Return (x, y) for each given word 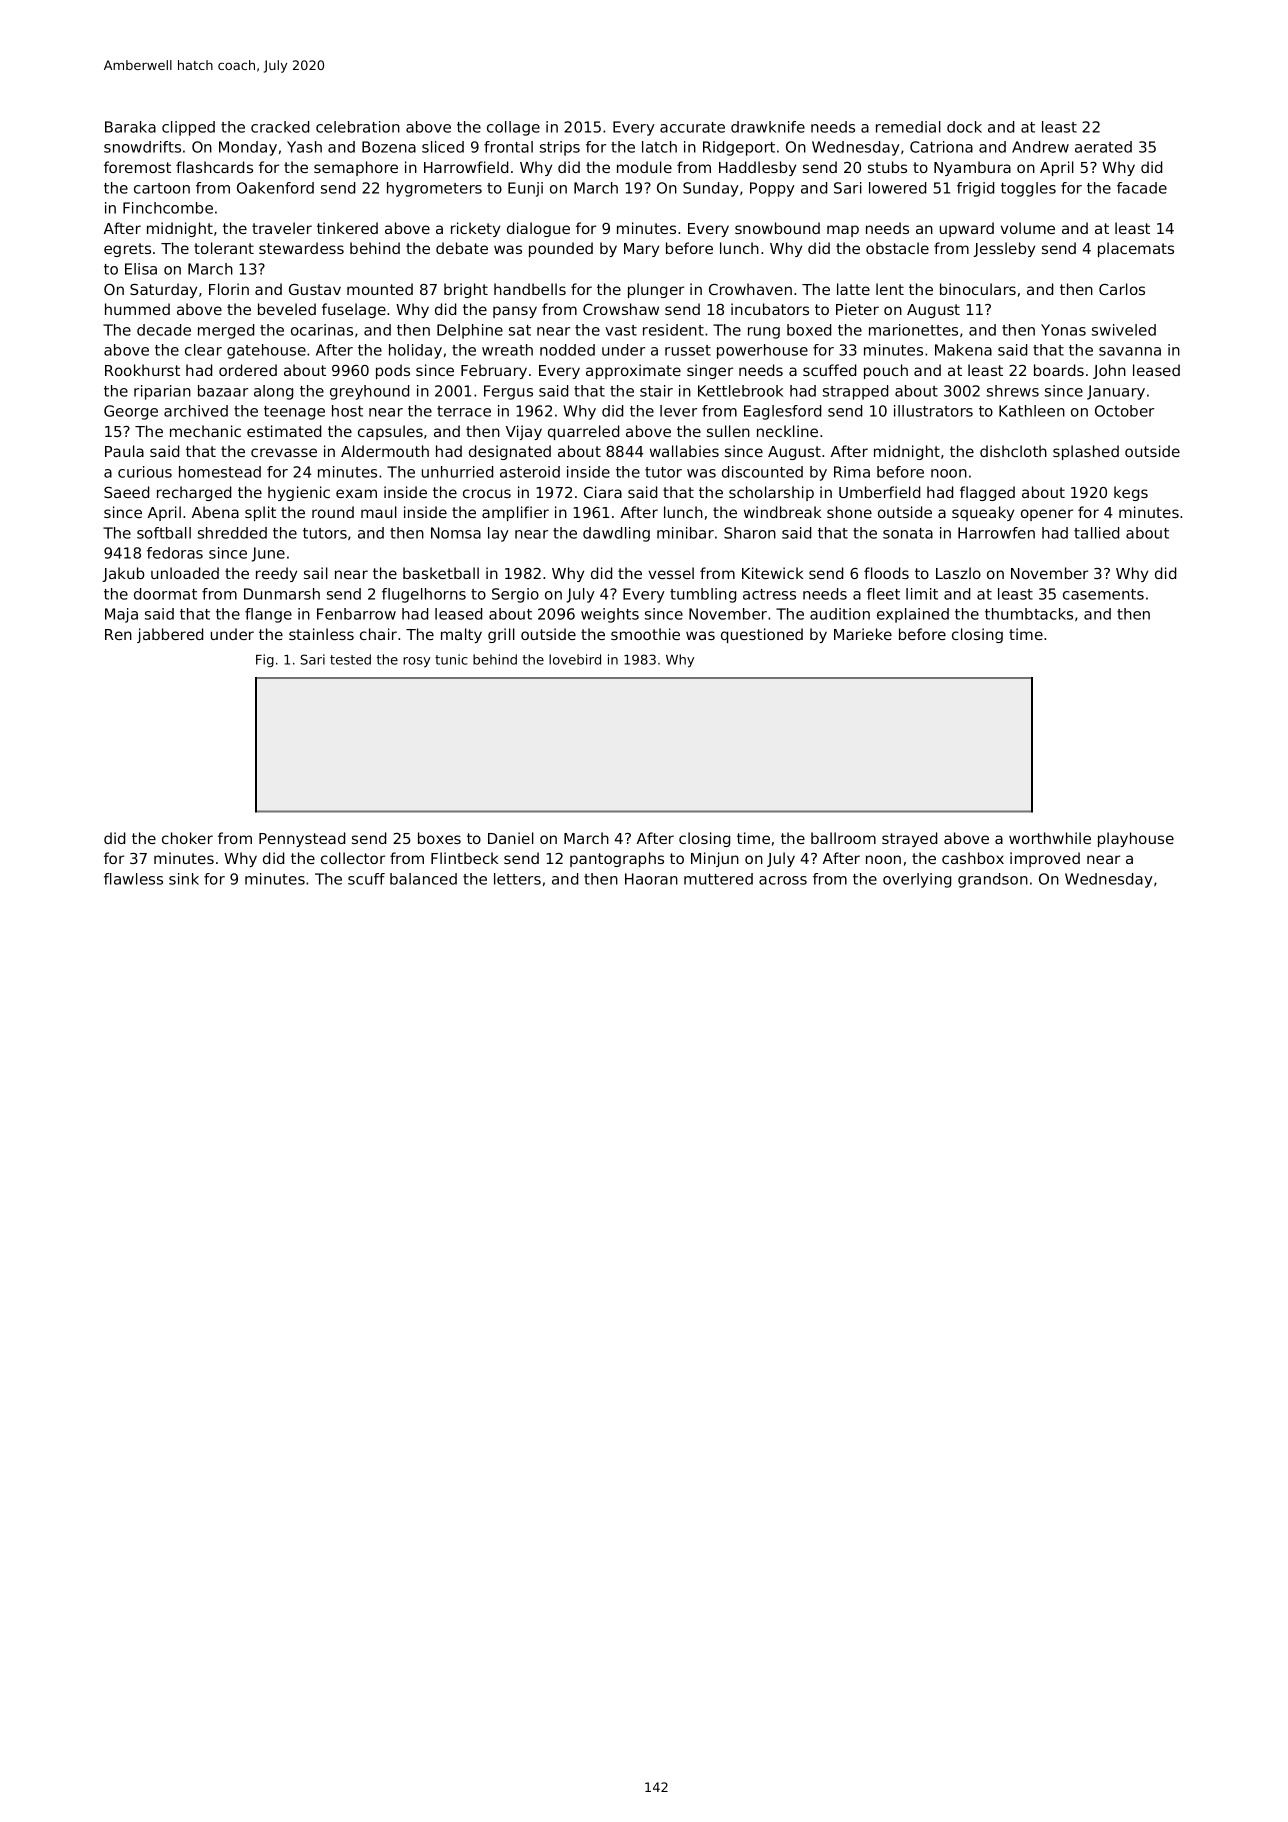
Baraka (130, 127)
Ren (118, 634)
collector (353, 858)
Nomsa (456, 533)
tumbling (703, 595)
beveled (287, 309)
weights (610, 615)
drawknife (768, 127)
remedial (908, 127)
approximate (633, 371)
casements (1103, 594)
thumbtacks (1029, 614)
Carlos (1122, 289)
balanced (423, 879)
